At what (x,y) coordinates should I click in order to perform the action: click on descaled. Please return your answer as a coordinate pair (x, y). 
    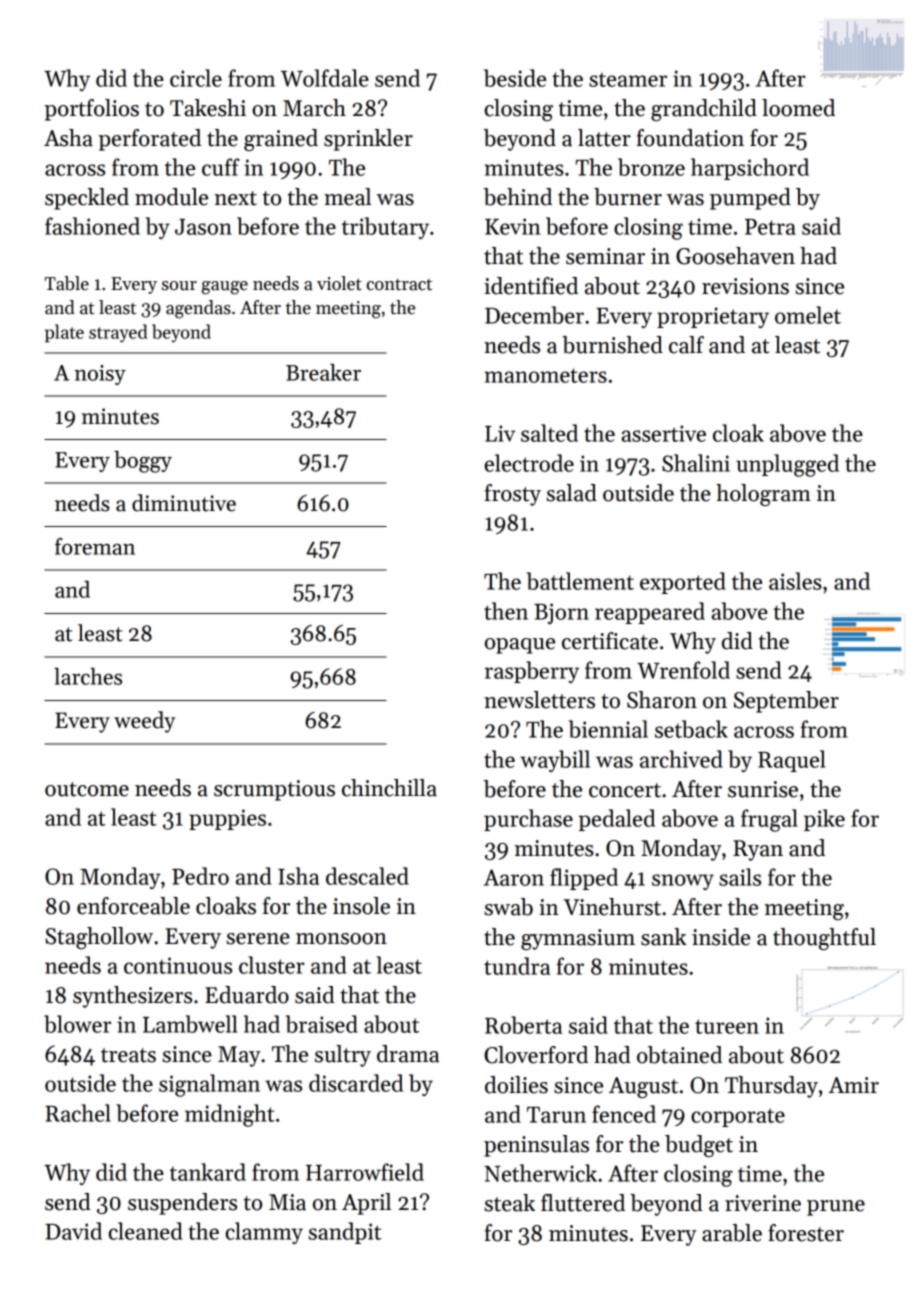
    Looking at the image, I should click on (367, 876).
